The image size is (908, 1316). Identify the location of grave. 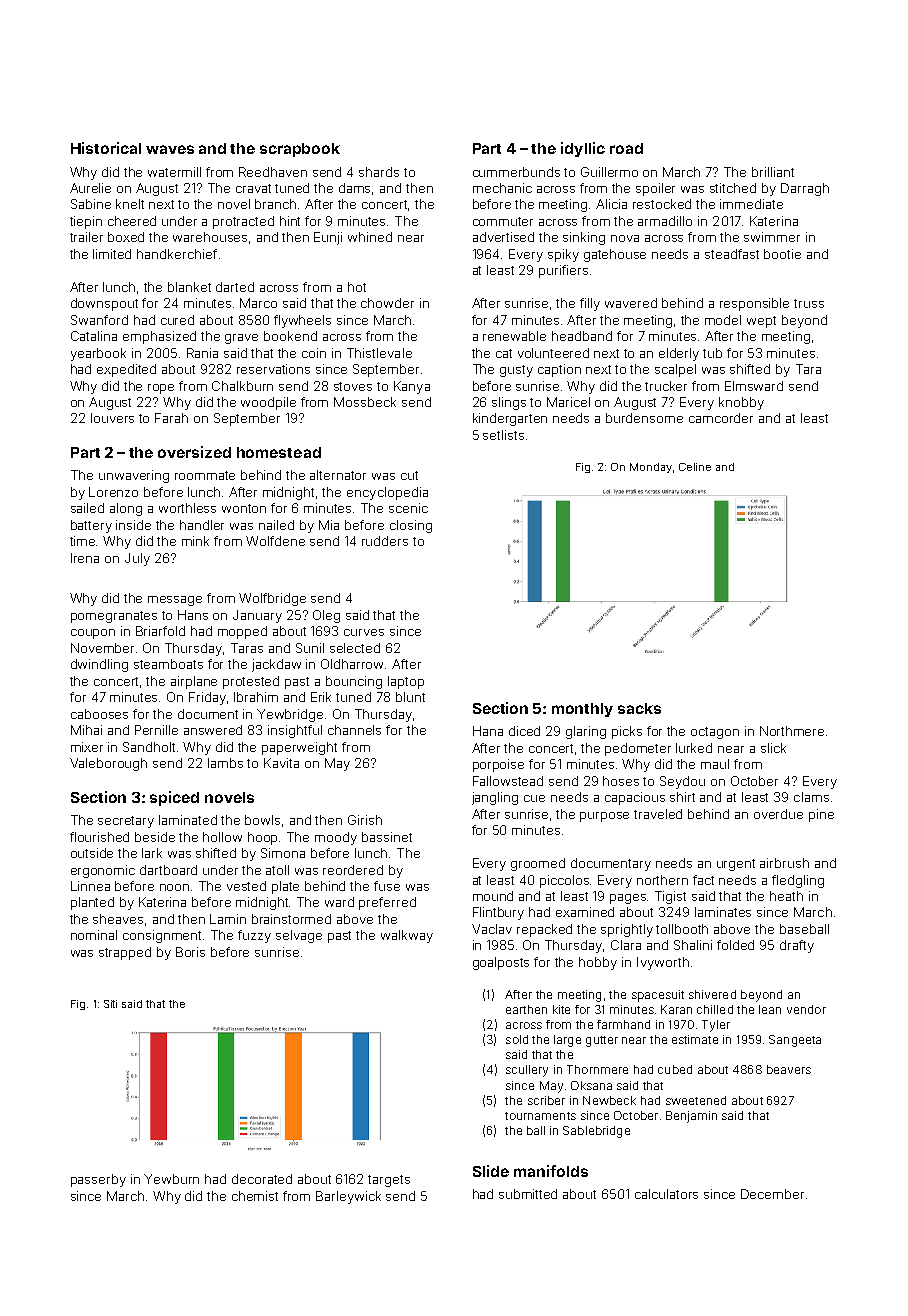
(241, 339).
